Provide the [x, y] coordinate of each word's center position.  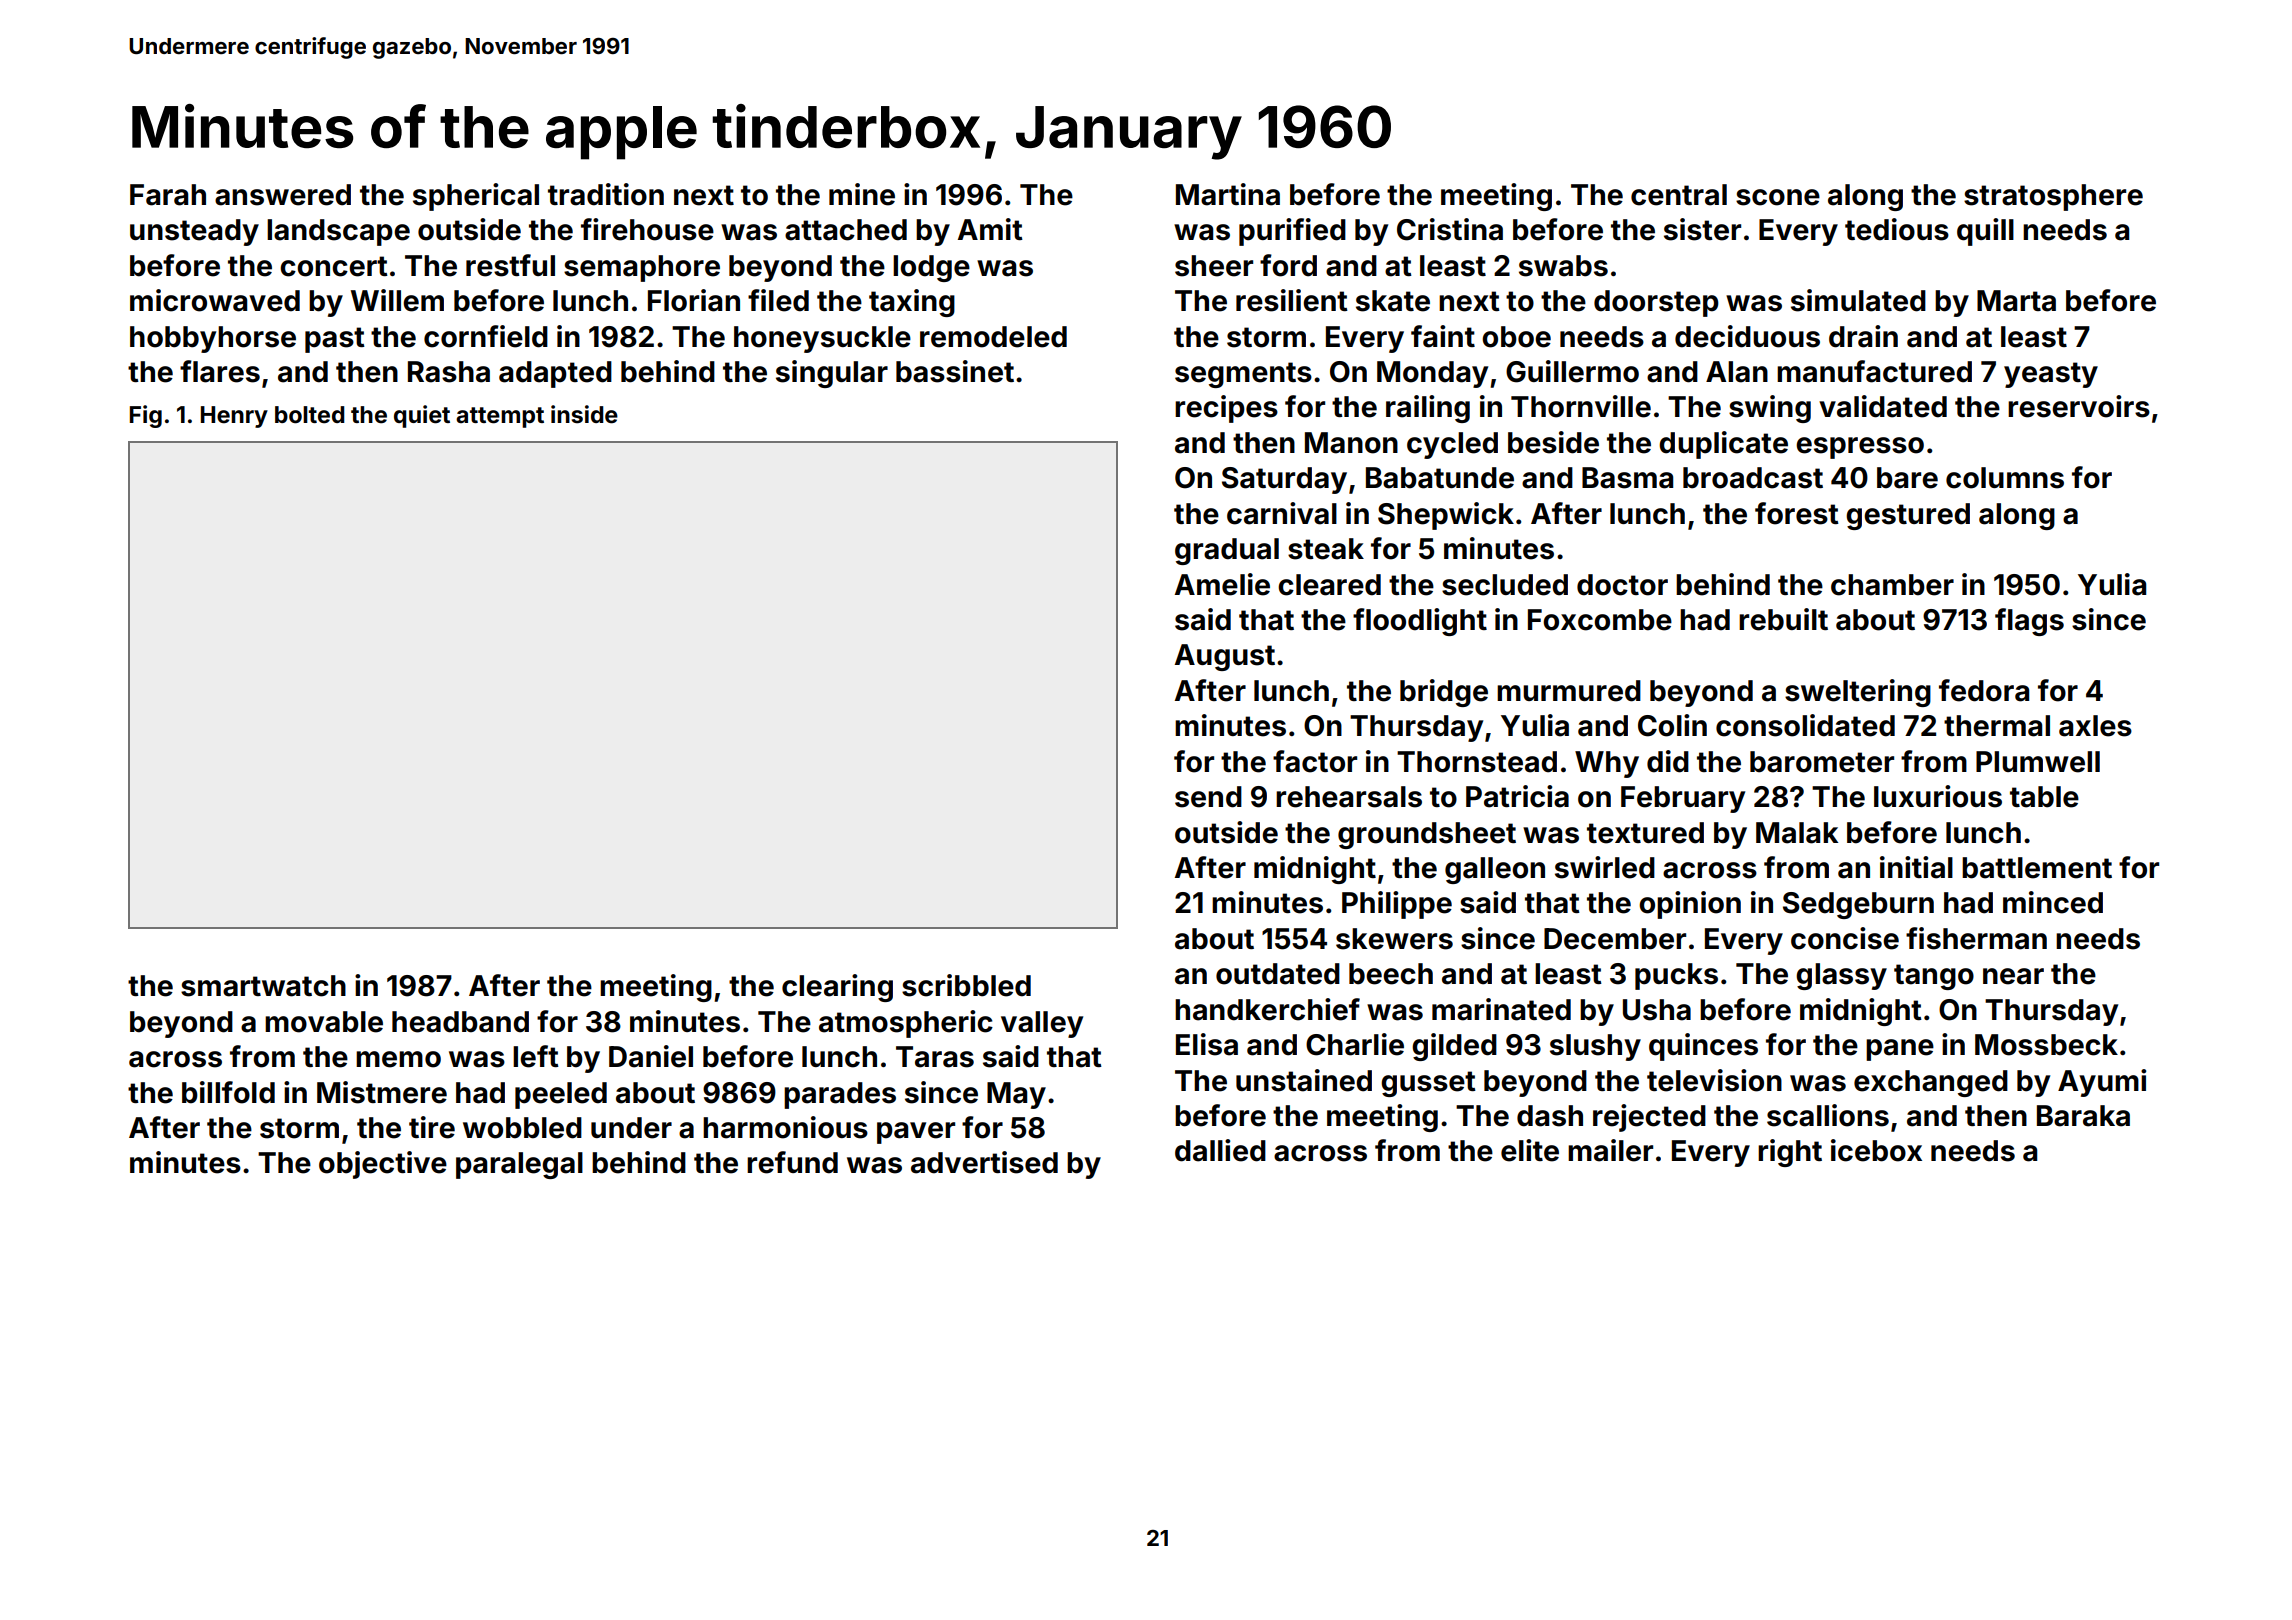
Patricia [1517, 796]
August [1225, 657]
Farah [168, 195]
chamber [1892, 585]
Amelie [1222, 584]
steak [1326, 549]
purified [1292, 232]
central [1679, 195]
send [1208, 797]
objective [383, 1165]
